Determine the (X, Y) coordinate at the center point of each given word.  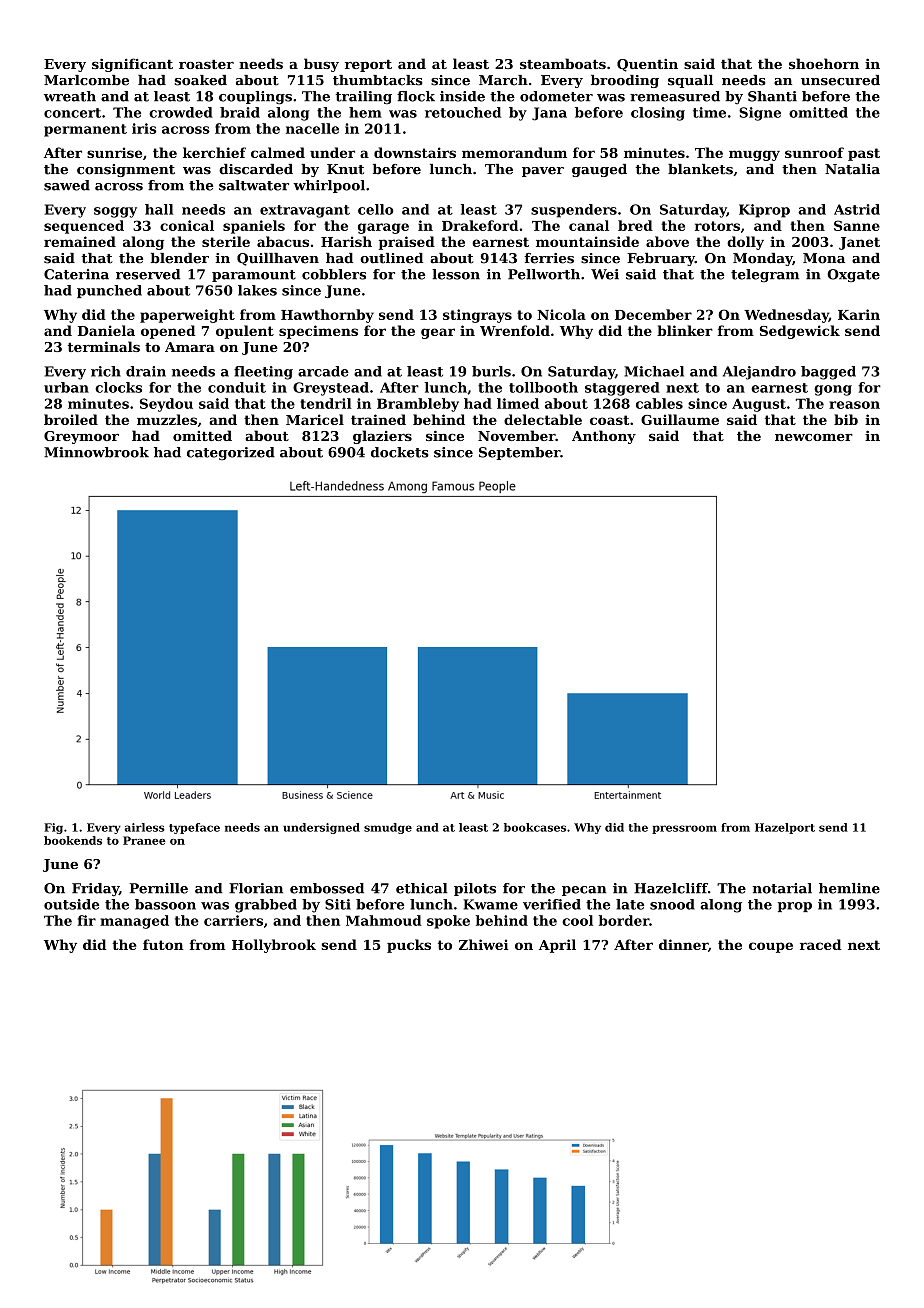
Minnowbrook (96, 452)
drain (146, 371)
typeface (194, 828)
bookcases (535, 827)
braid (240, 112)
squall (690, 81)
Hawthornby (327, 316)
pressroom (684, 829)
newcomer (814, 437)
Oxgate (853, 276)
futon (163, 944)
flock (416, 96)
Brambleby (418, 405)
